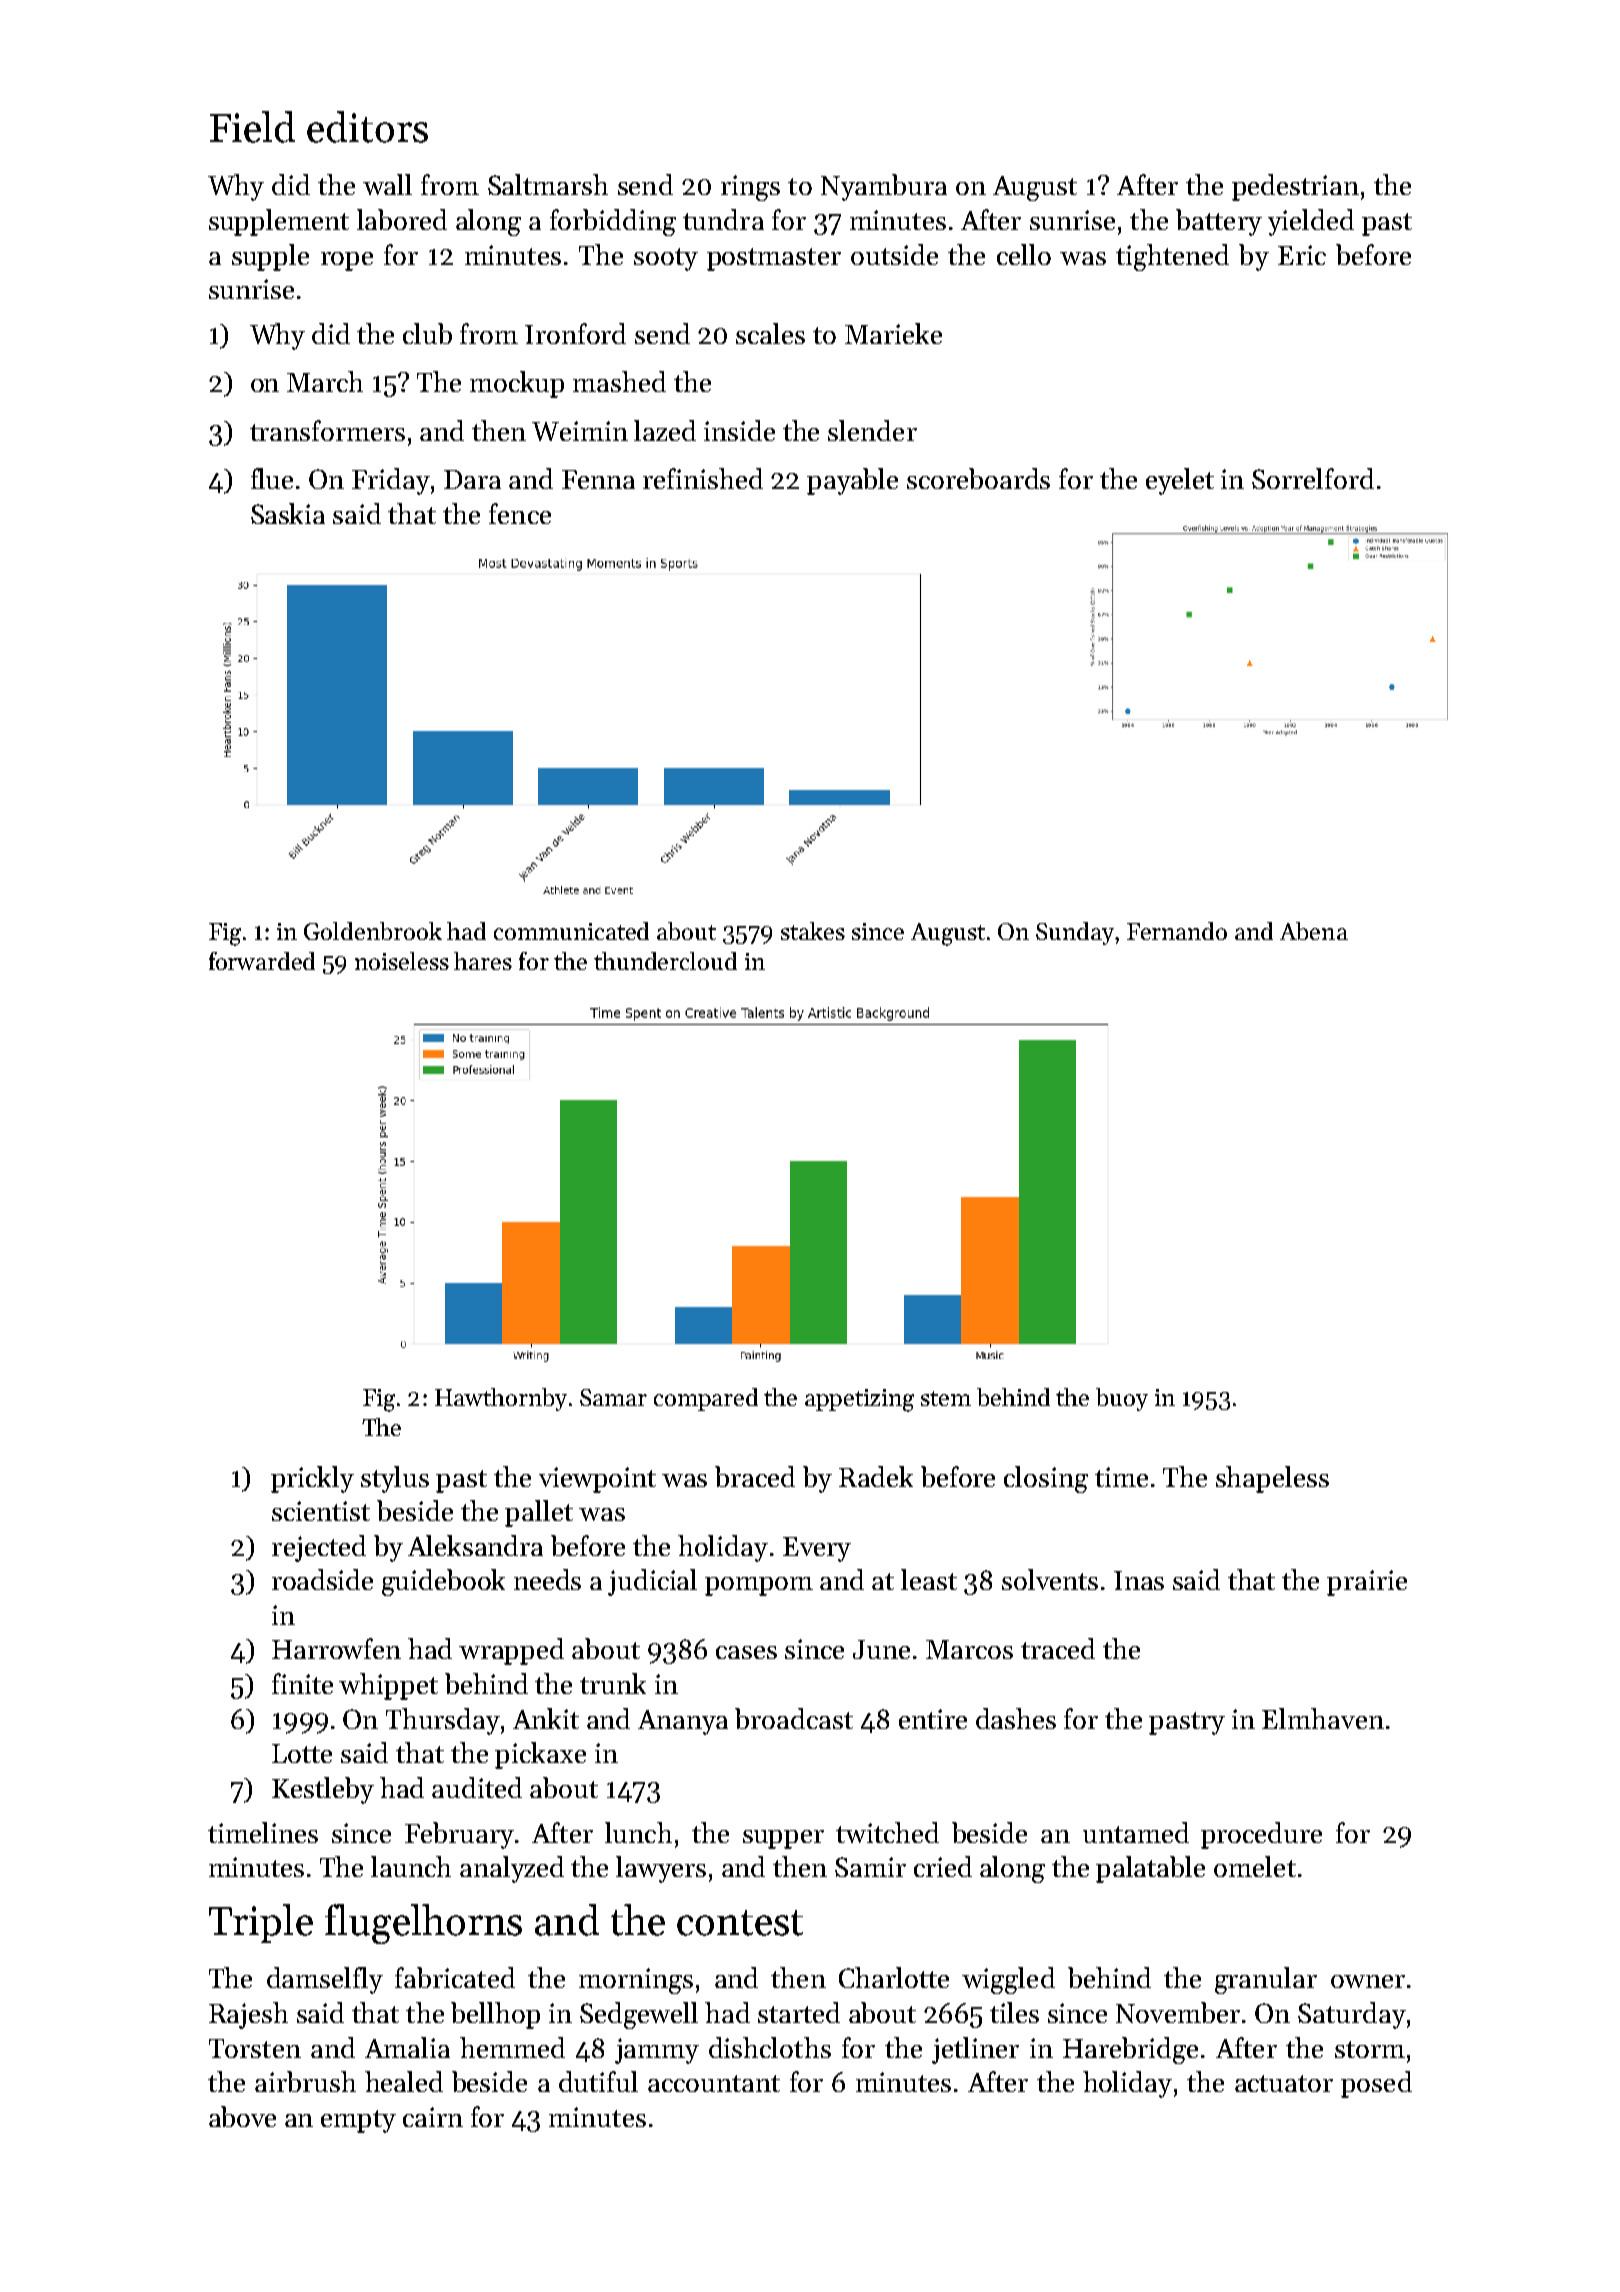 The width and height of the page is (1620, 2292). Describe the element at coordinates (321, 1511) in the page. I see `scientist` at that location.
